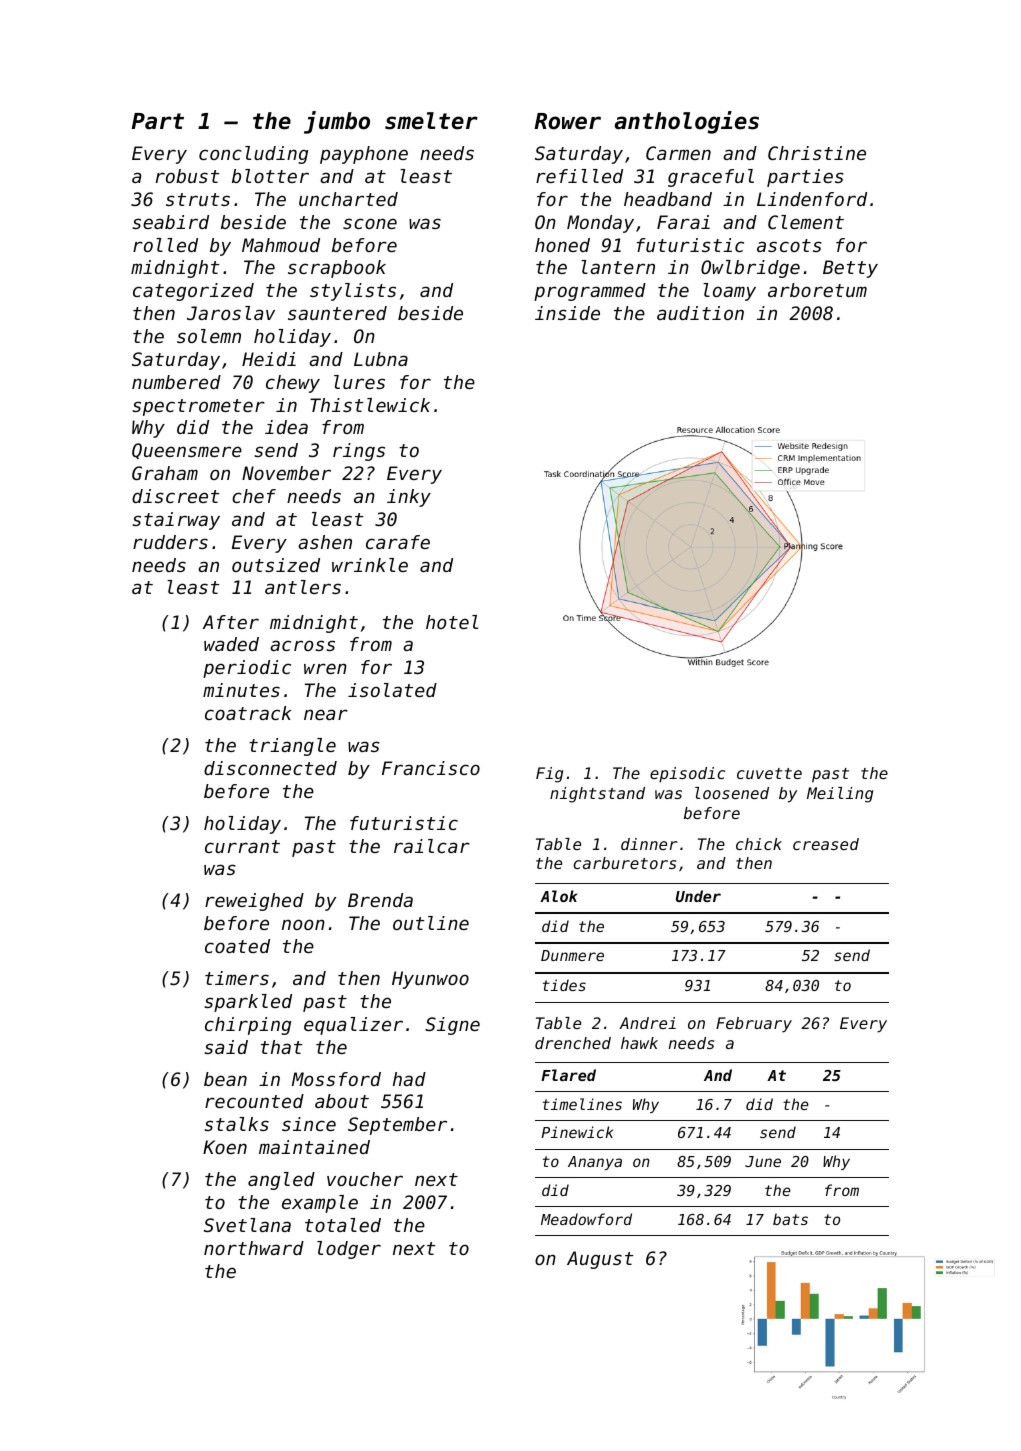 This screenshot has width=1021, height=1451. Describe the element at coordinates (253, 155) in the screenshot. I see `concluding` at that location.
